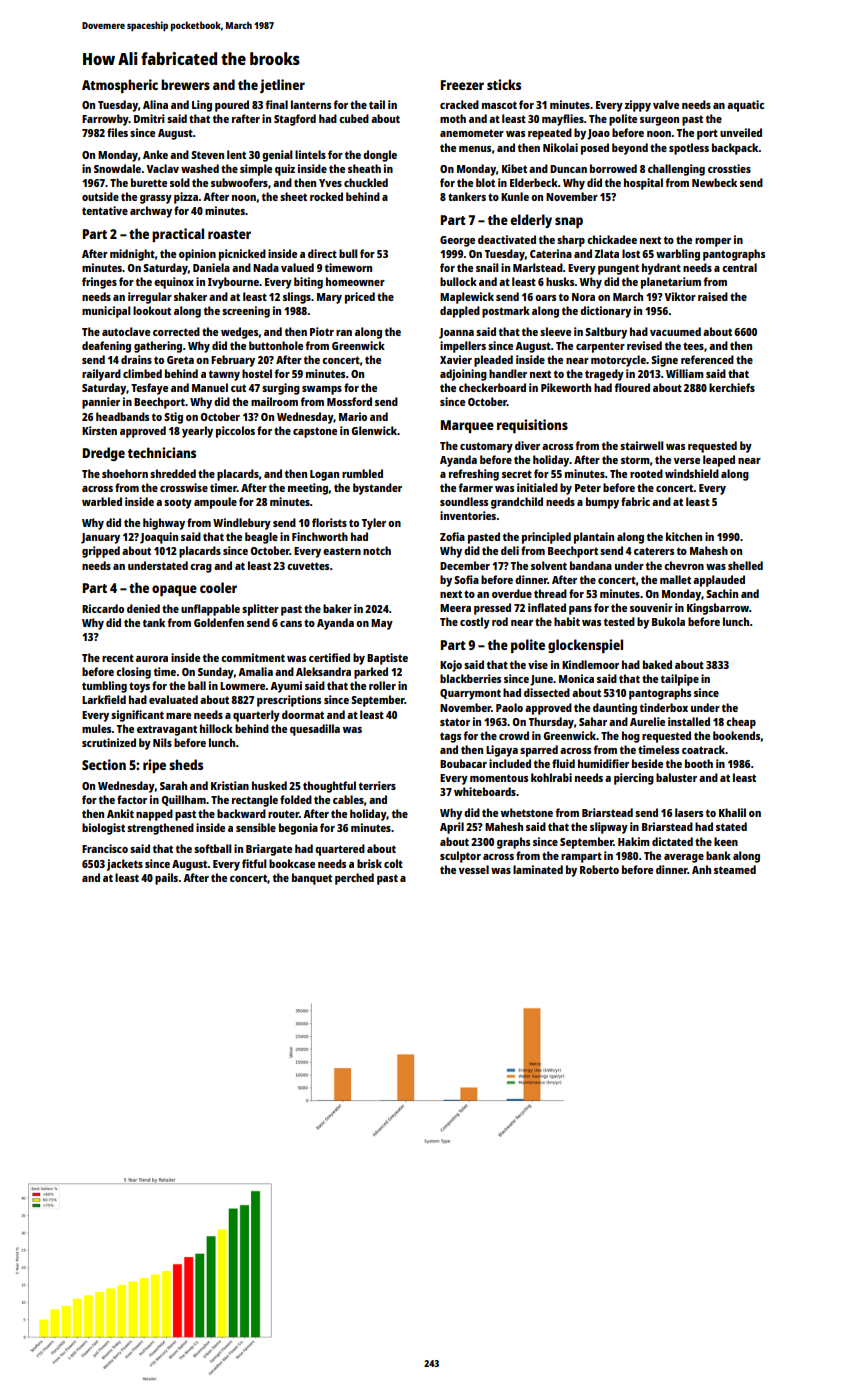 Image resolution: width=849 pixels, height=1400 pixels. Describe the element at coordinates (594, 538) in the screenshot. I see `plantain` at that location.
